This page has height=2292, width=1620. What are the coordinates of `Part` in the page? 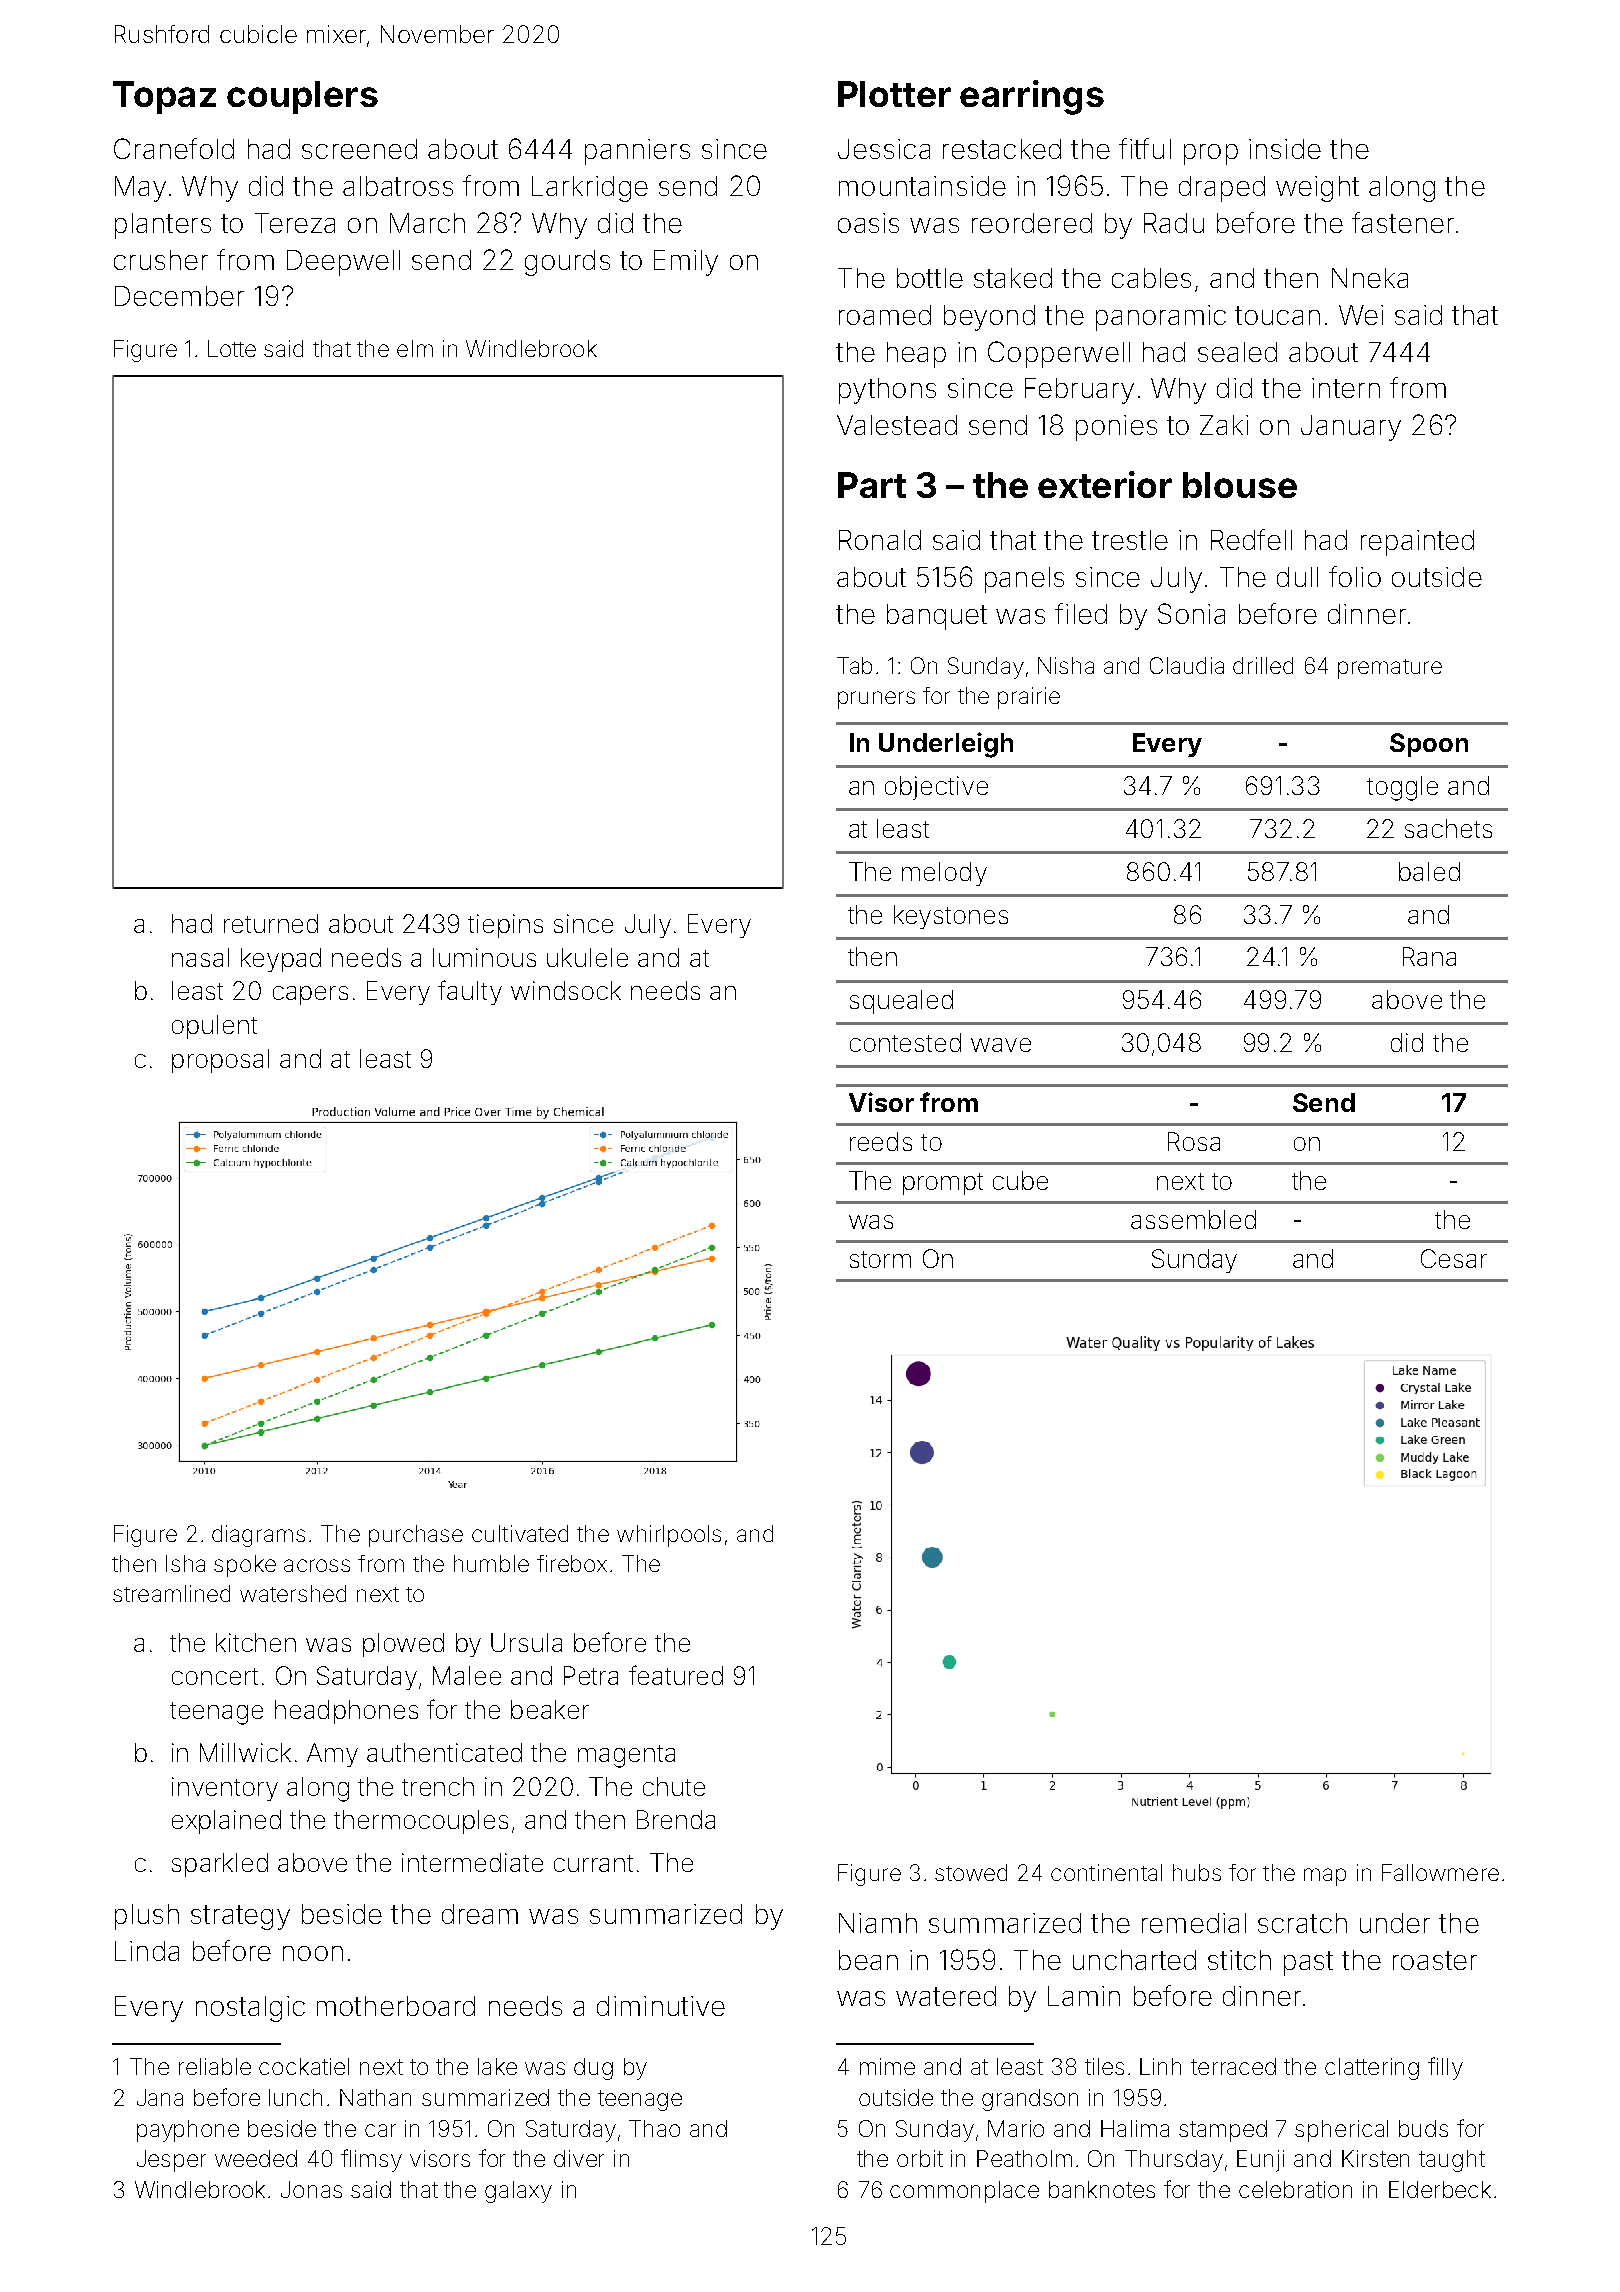 It's located at (872, 485).
